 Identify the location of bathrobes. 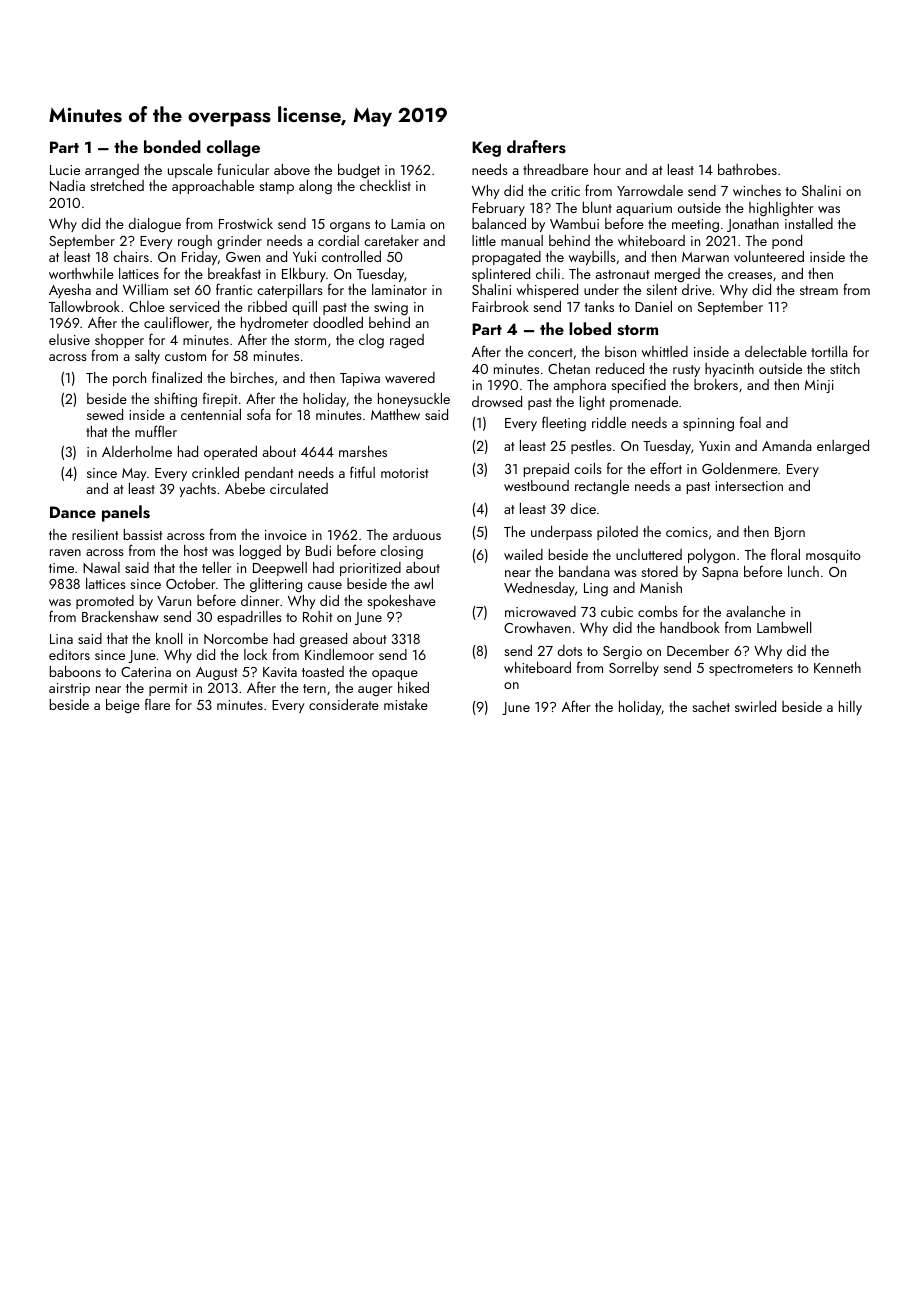
(747, 169).
